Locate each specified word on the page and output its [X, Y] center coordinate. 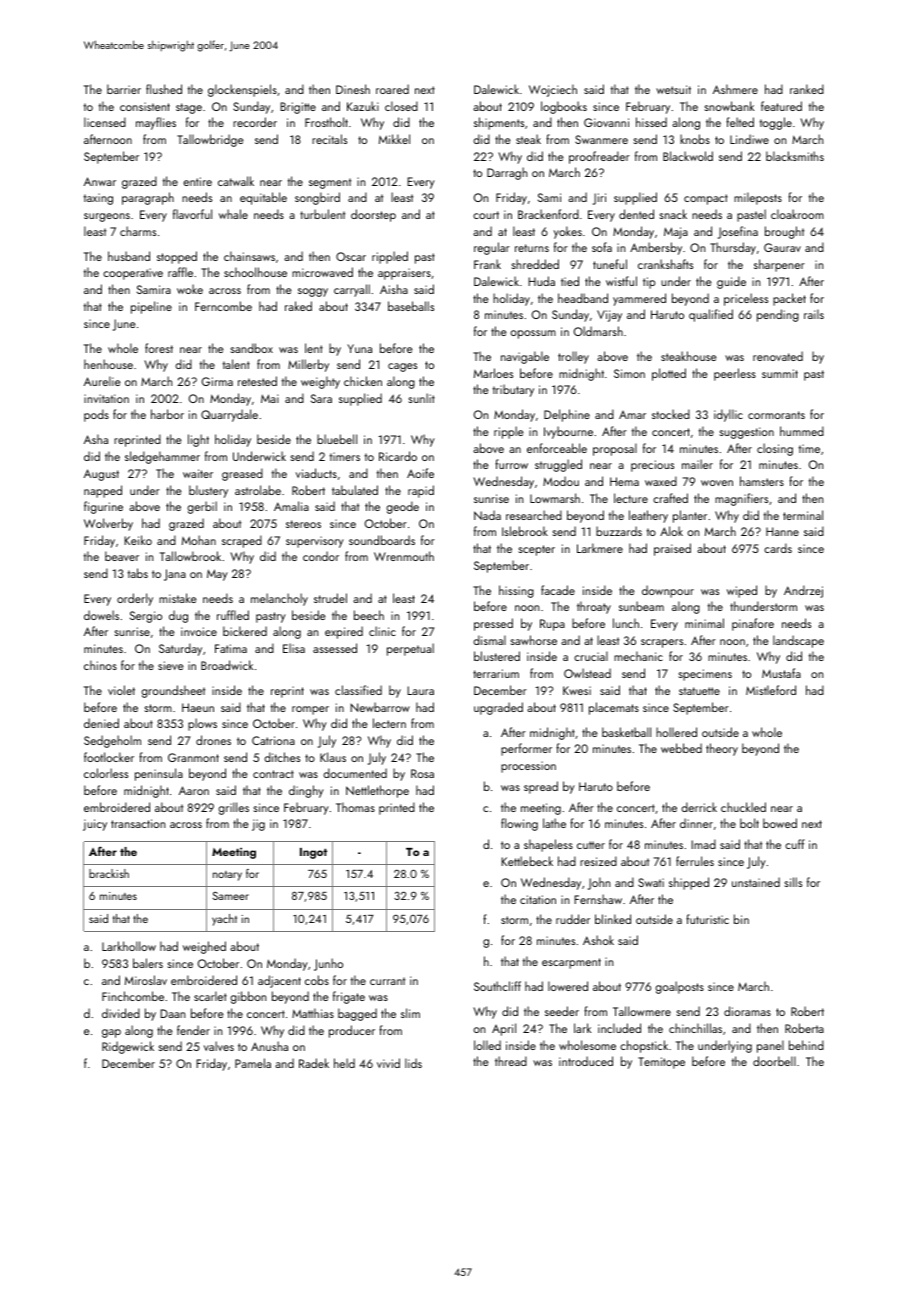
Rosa [422, 773]
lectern [389, 723]
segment [330, 183]
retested [257, 381]
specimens [705, 675]
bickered [245, 631]
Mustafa [781, 673]
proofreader [599, 157]
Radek [314, 1063]
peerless [735, 374]
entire [197, 181]
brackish [109, 873]
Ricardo [398, 456]
